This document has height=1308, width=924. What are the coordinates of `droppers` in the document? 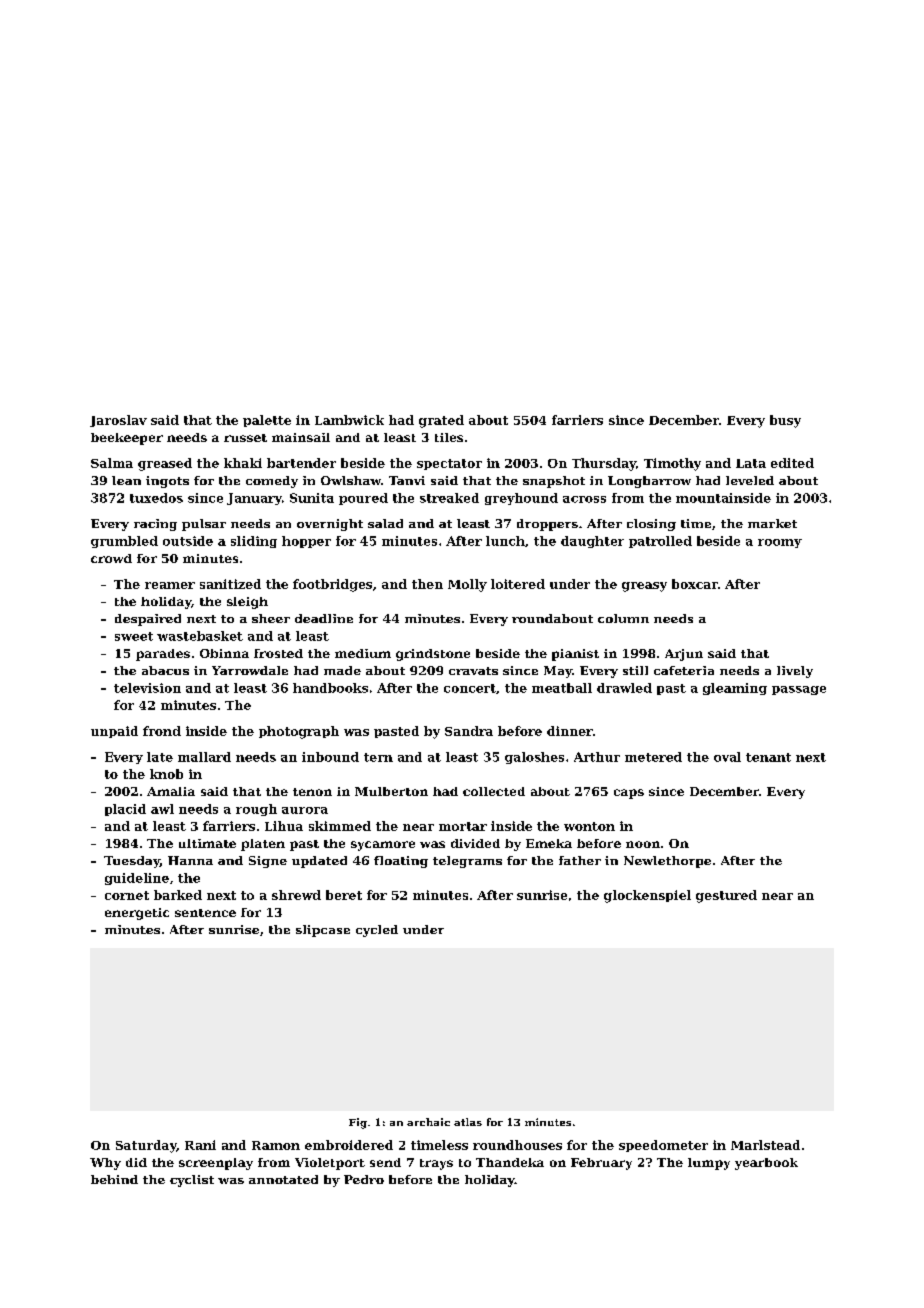 It's located at (547, 525).
